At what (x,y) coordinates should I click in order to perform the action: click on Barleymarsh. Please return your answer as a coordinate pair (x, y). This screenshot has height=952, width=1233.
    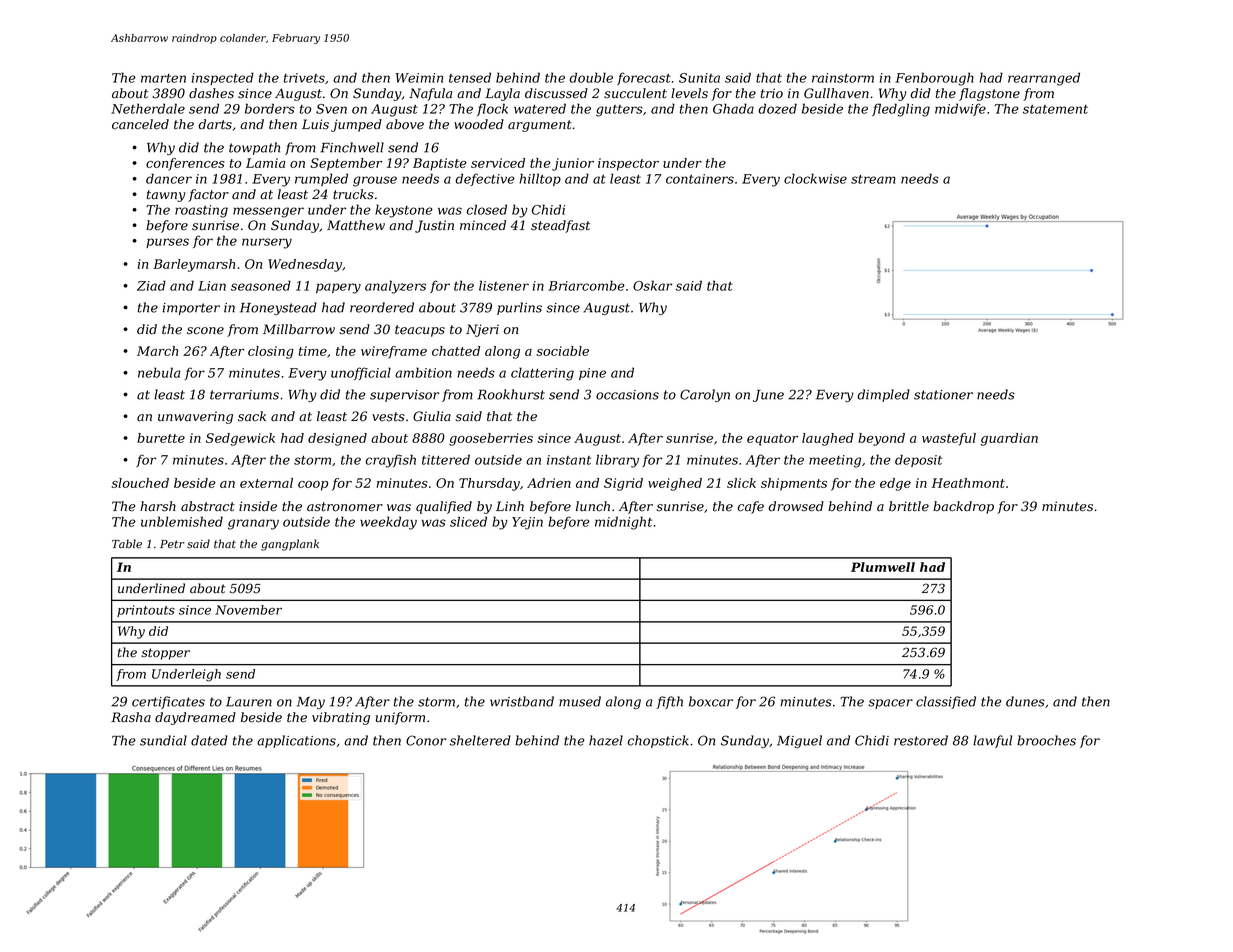
    Looking at the image, I should click on (194, 265).
